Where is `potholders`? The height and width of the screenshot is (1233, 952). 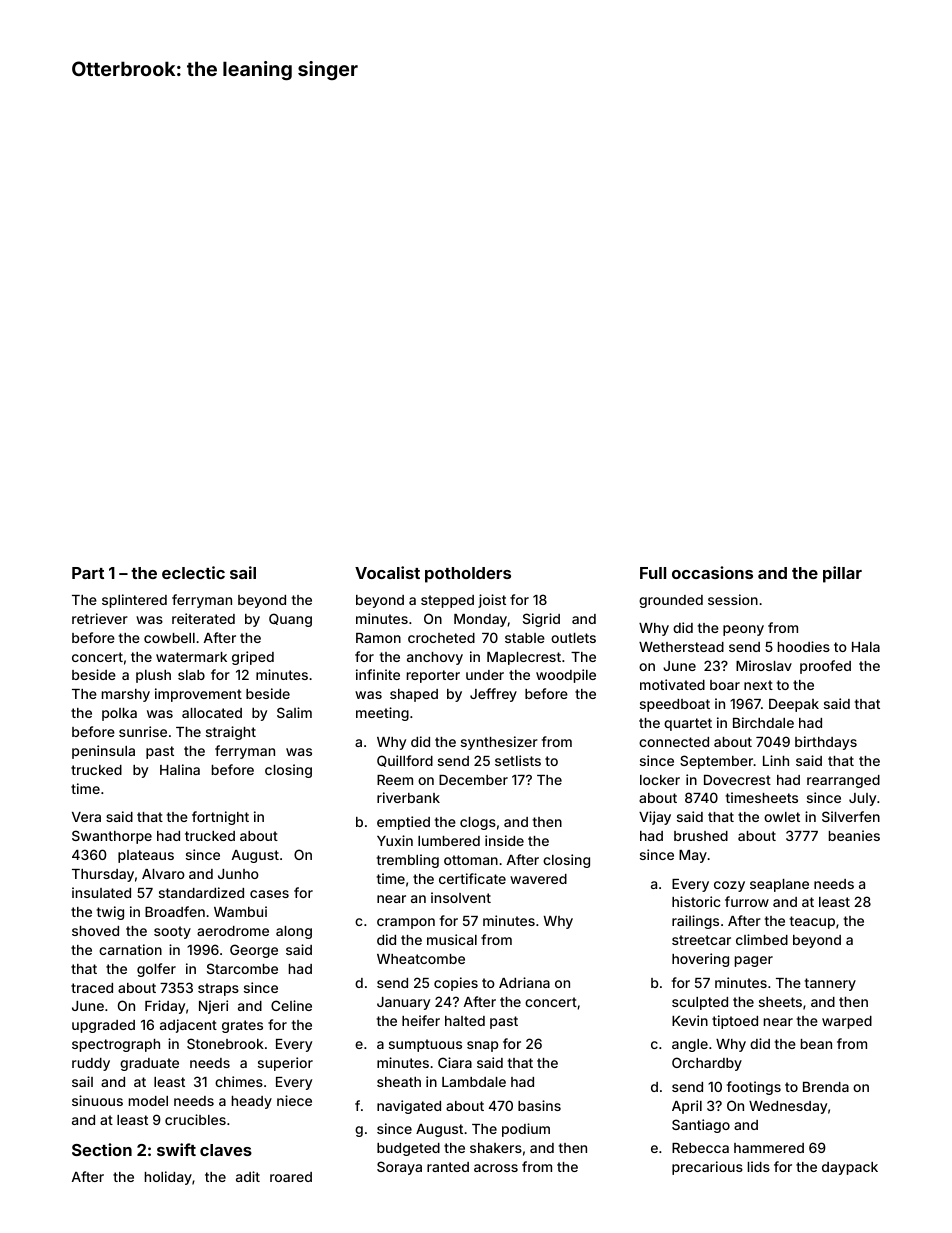 potholders is located at coordinates (468, 575).
